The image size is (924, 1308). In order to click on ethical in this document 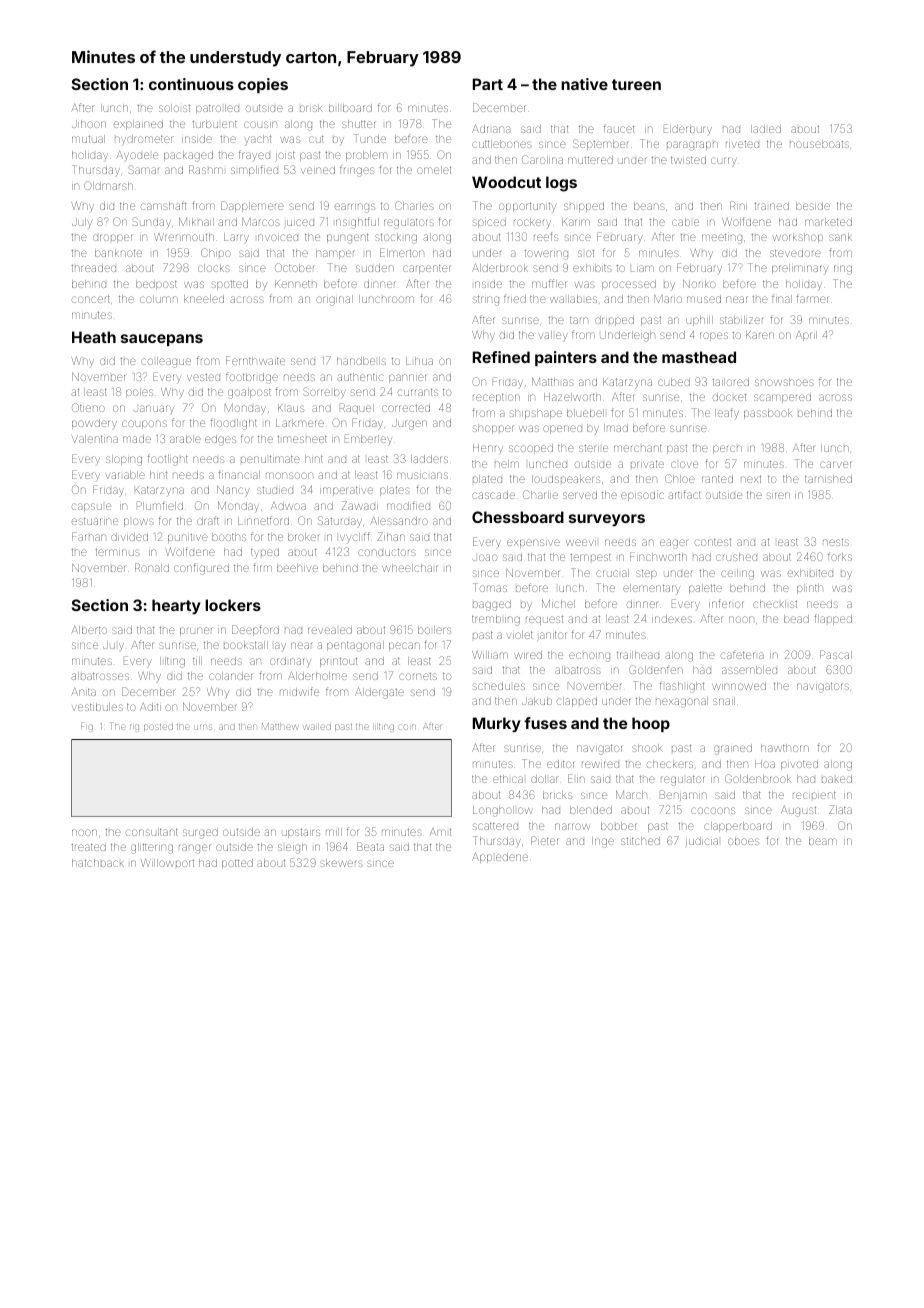, I will do `click(508, 779)`.
